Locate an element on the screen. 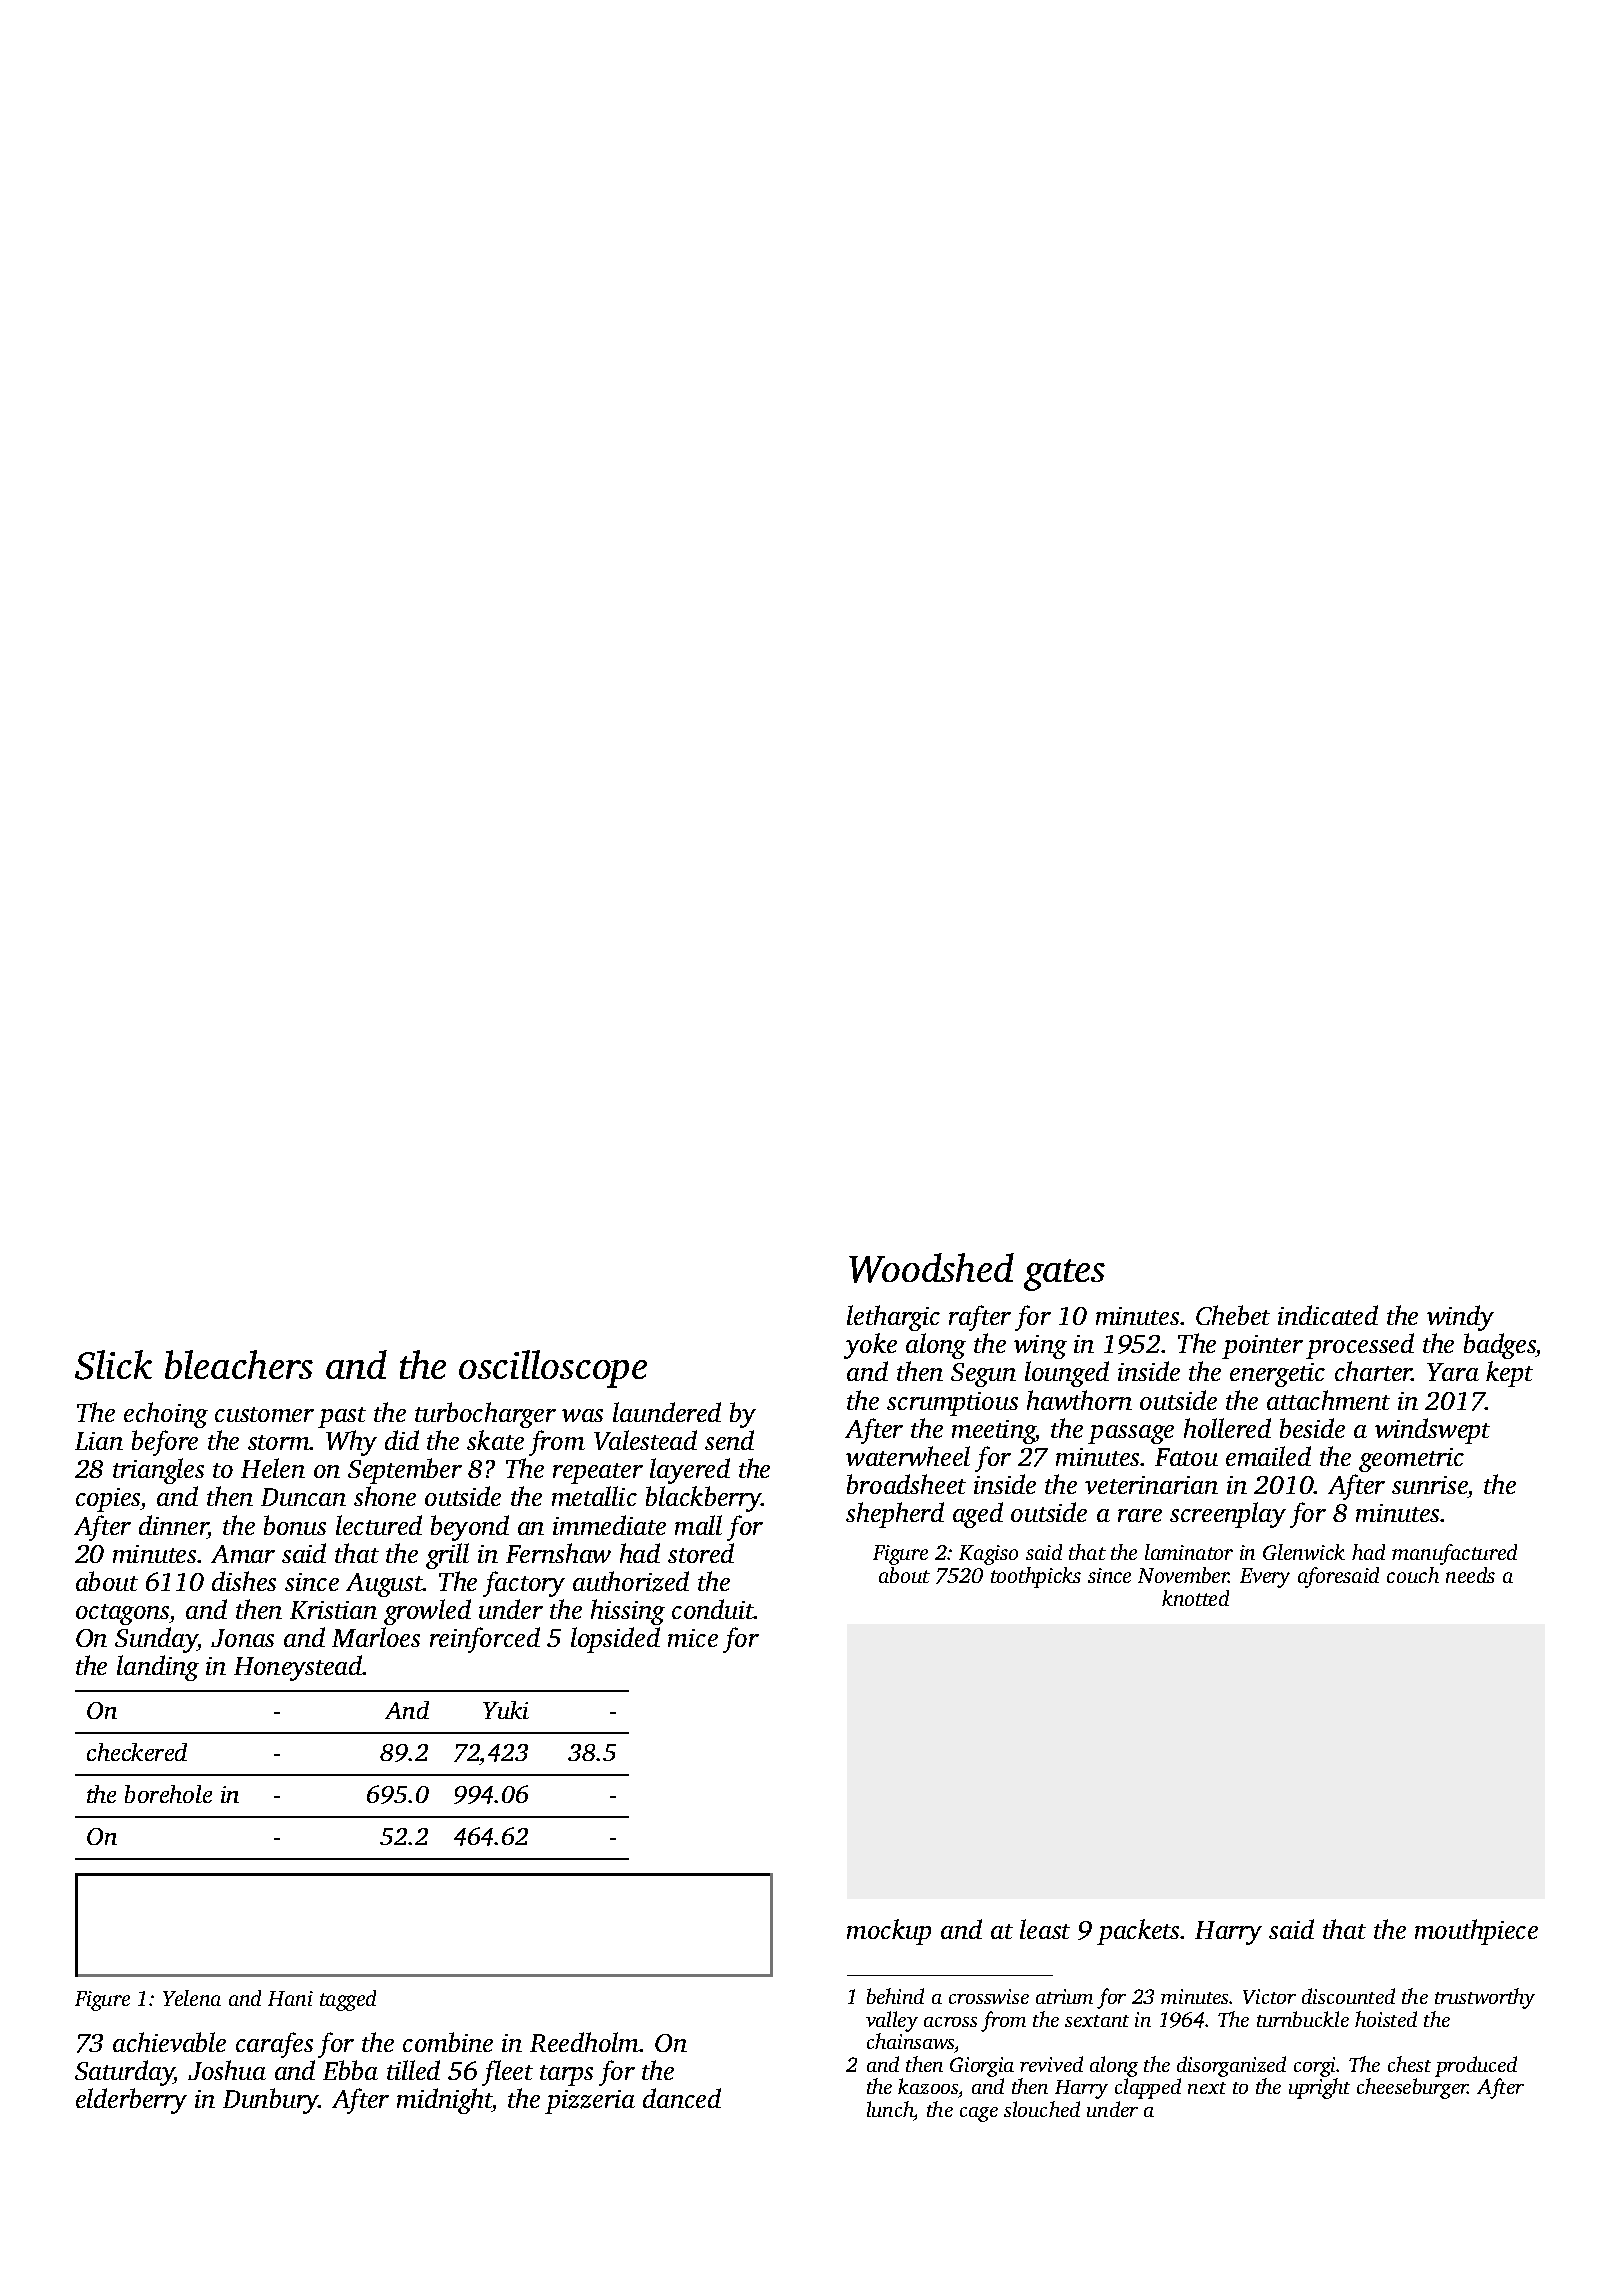 This screenshot has height=2292, width=1620. discounted is located at coordinates (1348, 1996).
